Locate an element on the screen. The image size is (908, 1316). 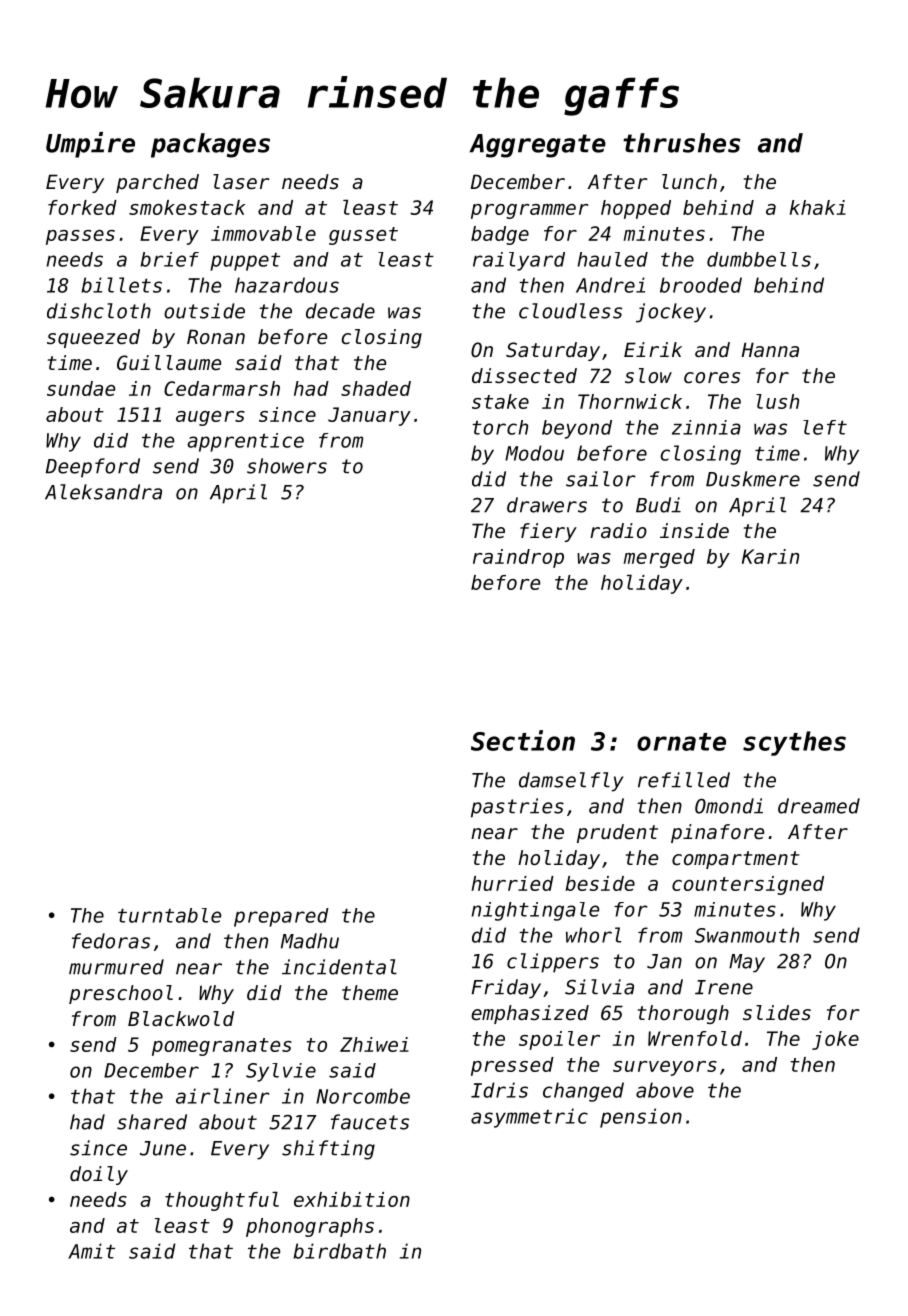
Amit is located at coordinates (91, 1251).
